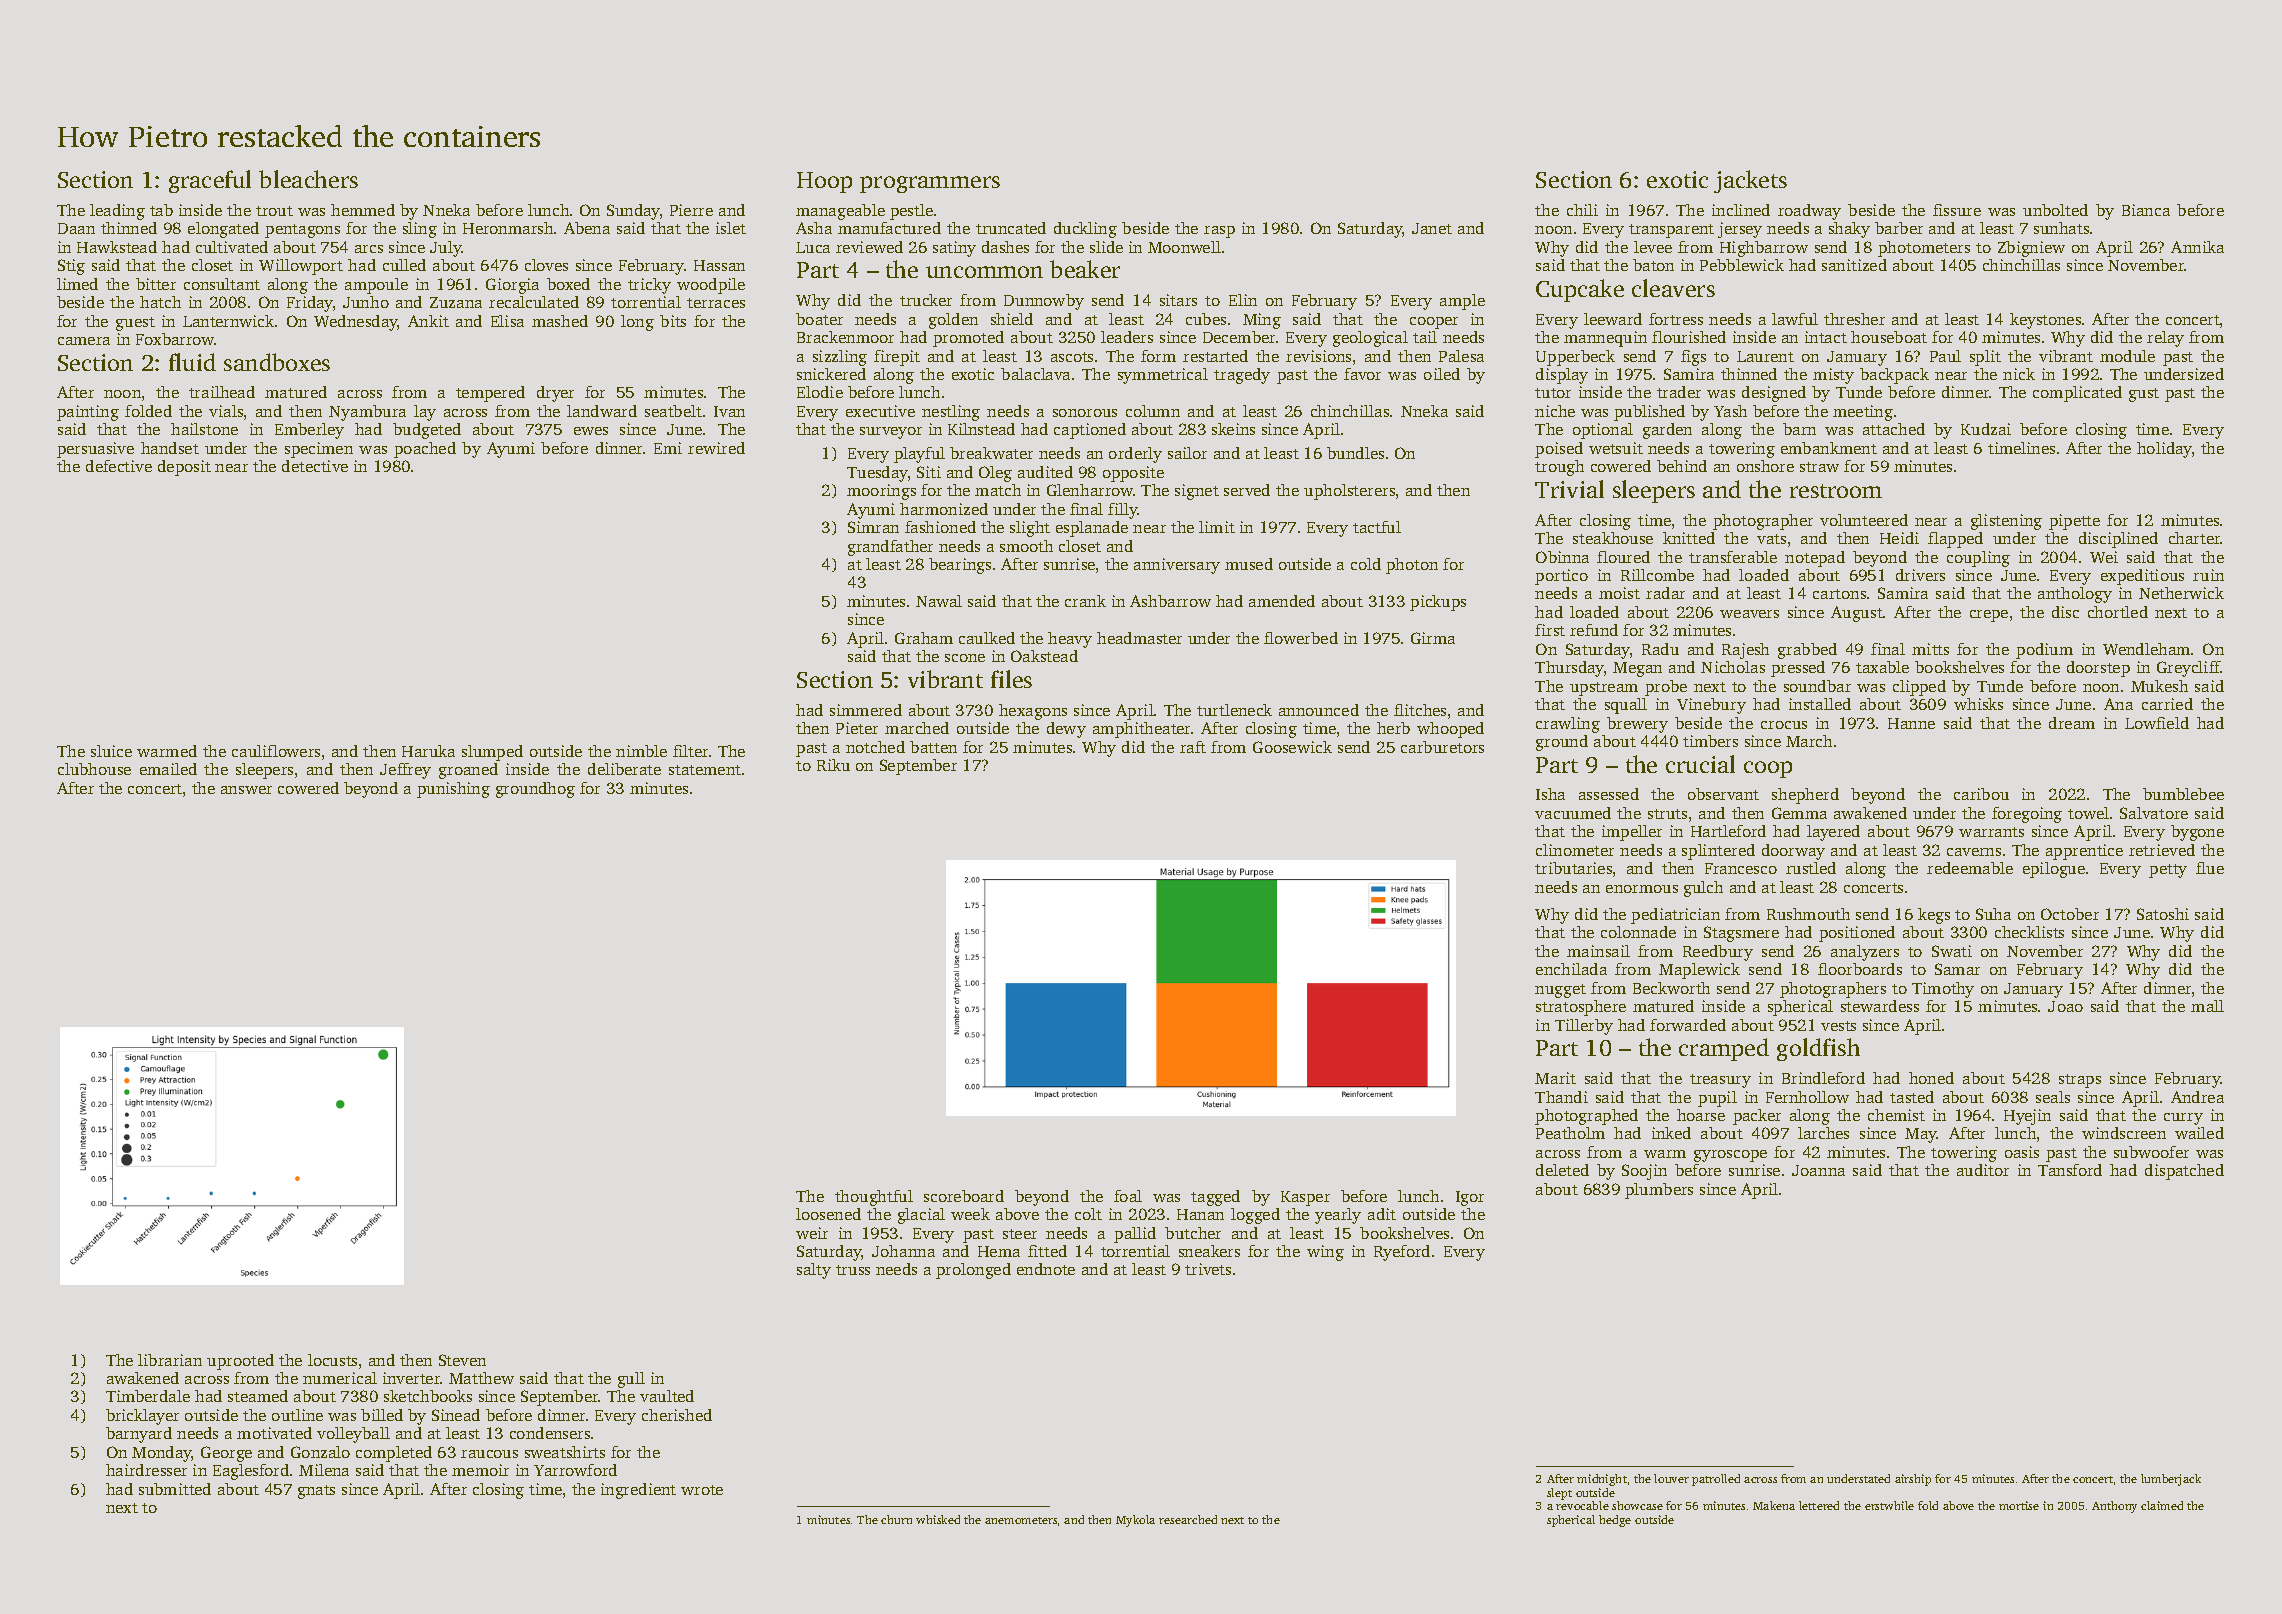  I want to click on Abena, so click(587, 228).
